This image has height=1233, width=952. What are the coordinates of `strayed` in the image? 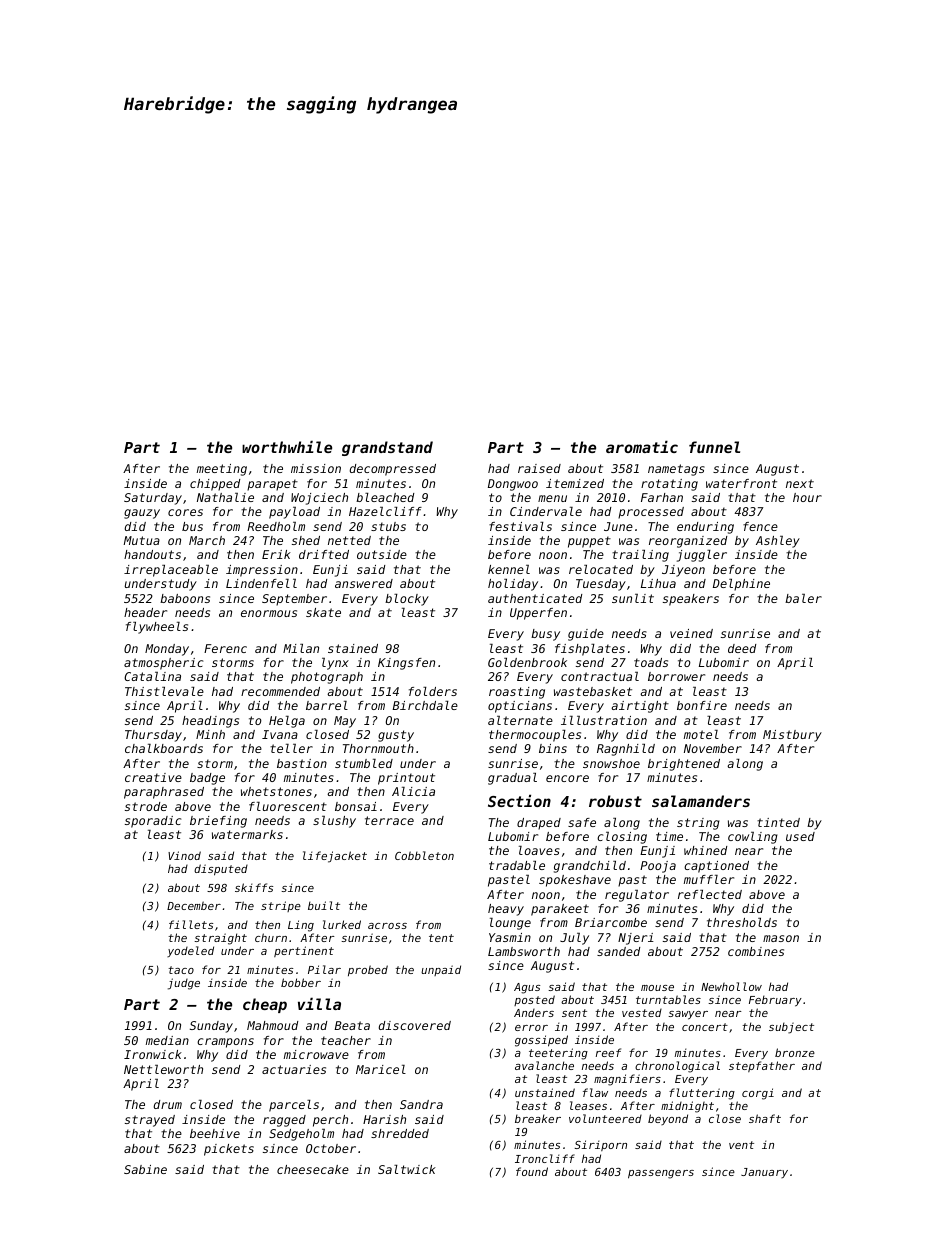 It's located at (150, 1121).
